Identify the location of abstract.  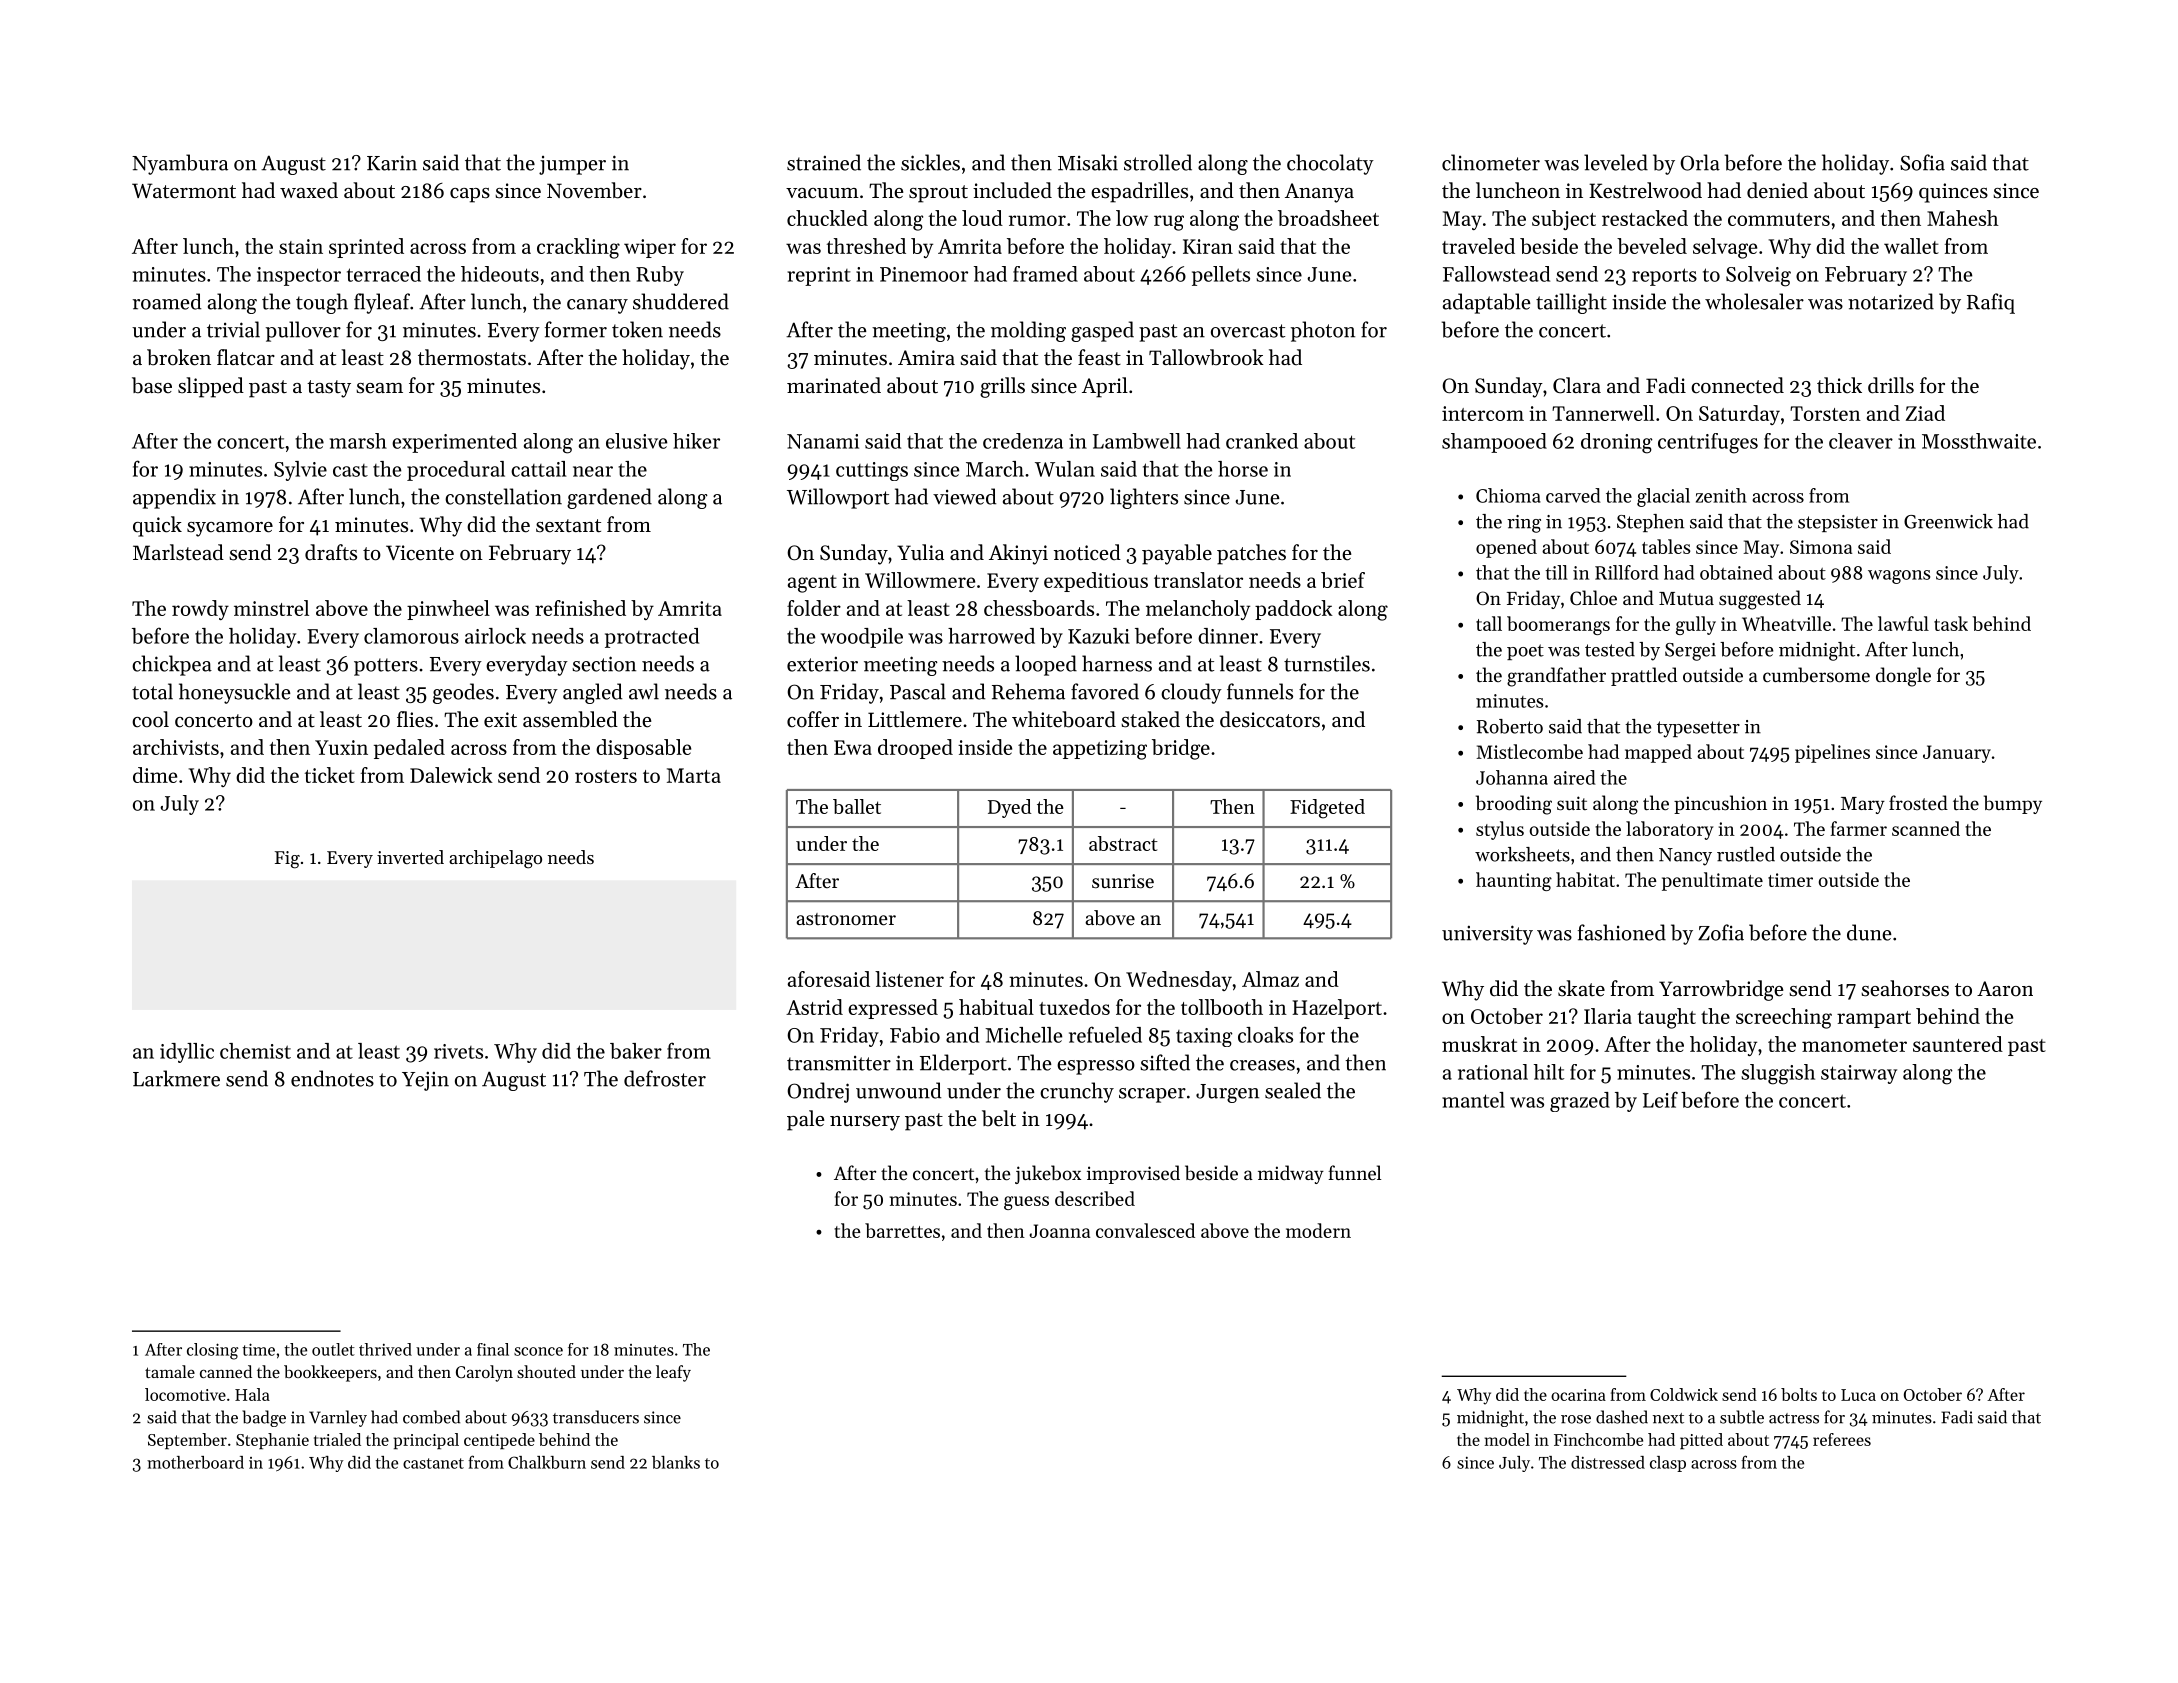
(1123, 843).
